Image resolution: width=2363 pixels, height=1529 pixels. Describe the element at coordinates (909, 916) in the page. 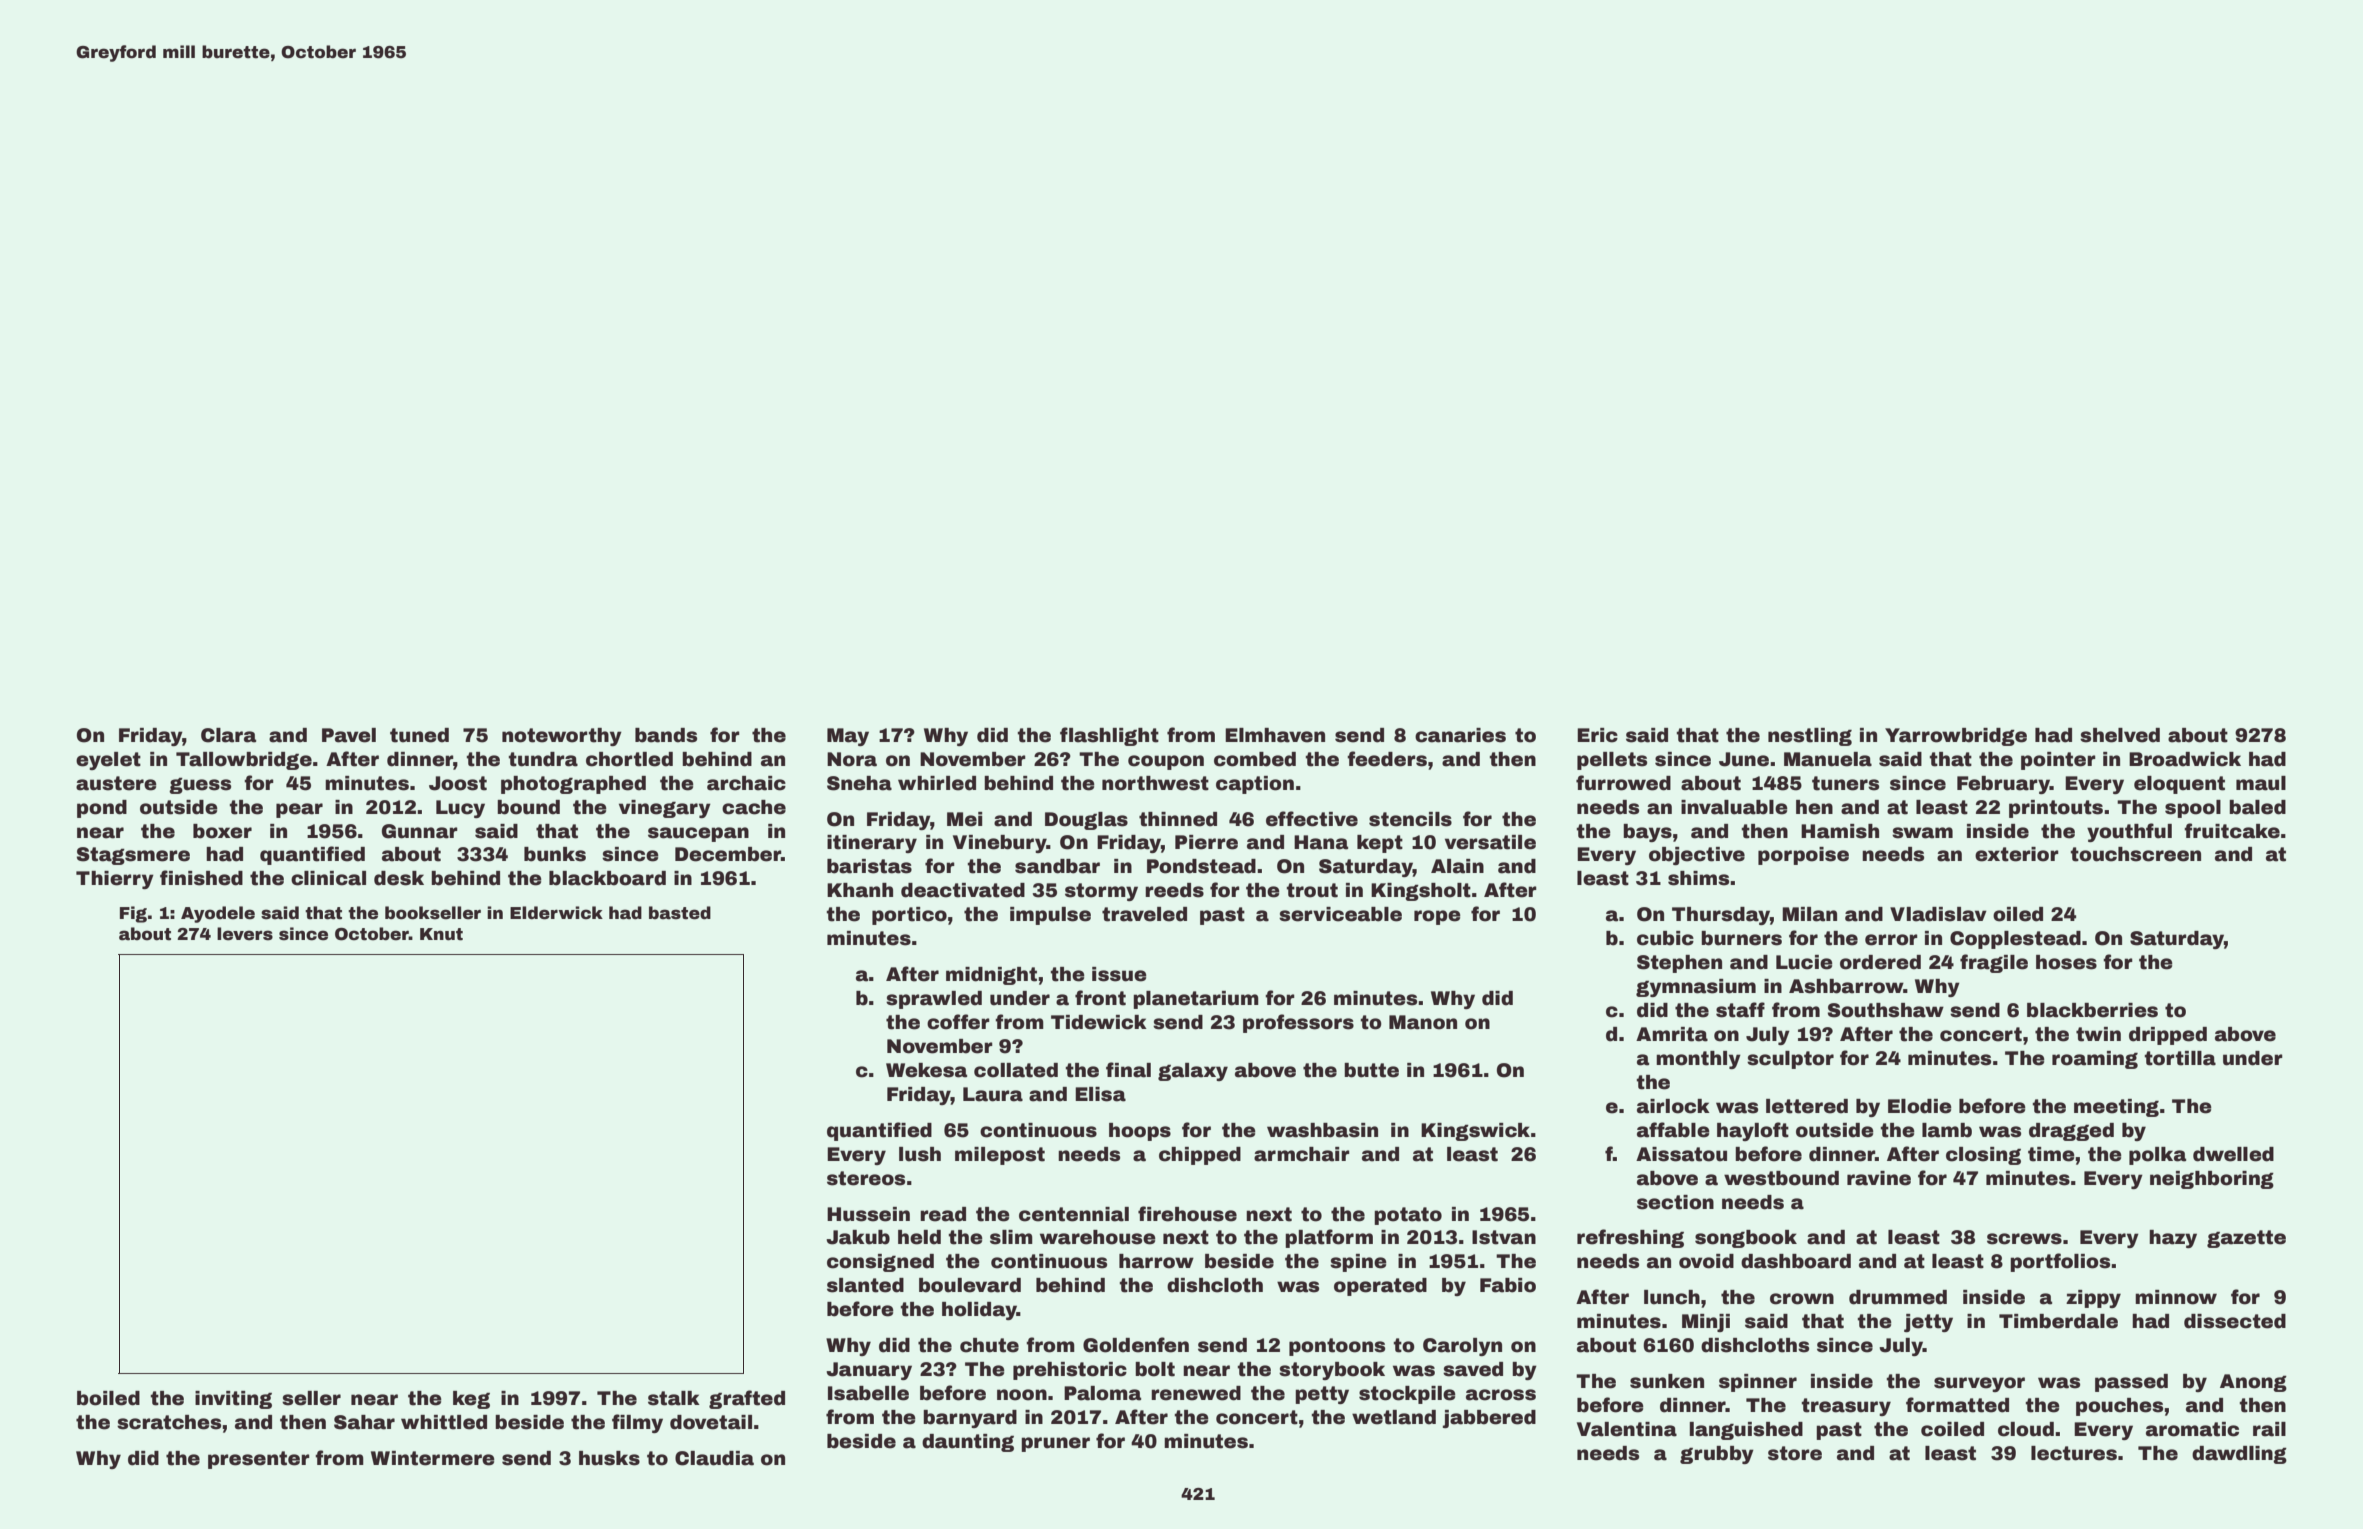

I see `portico` at that location.
